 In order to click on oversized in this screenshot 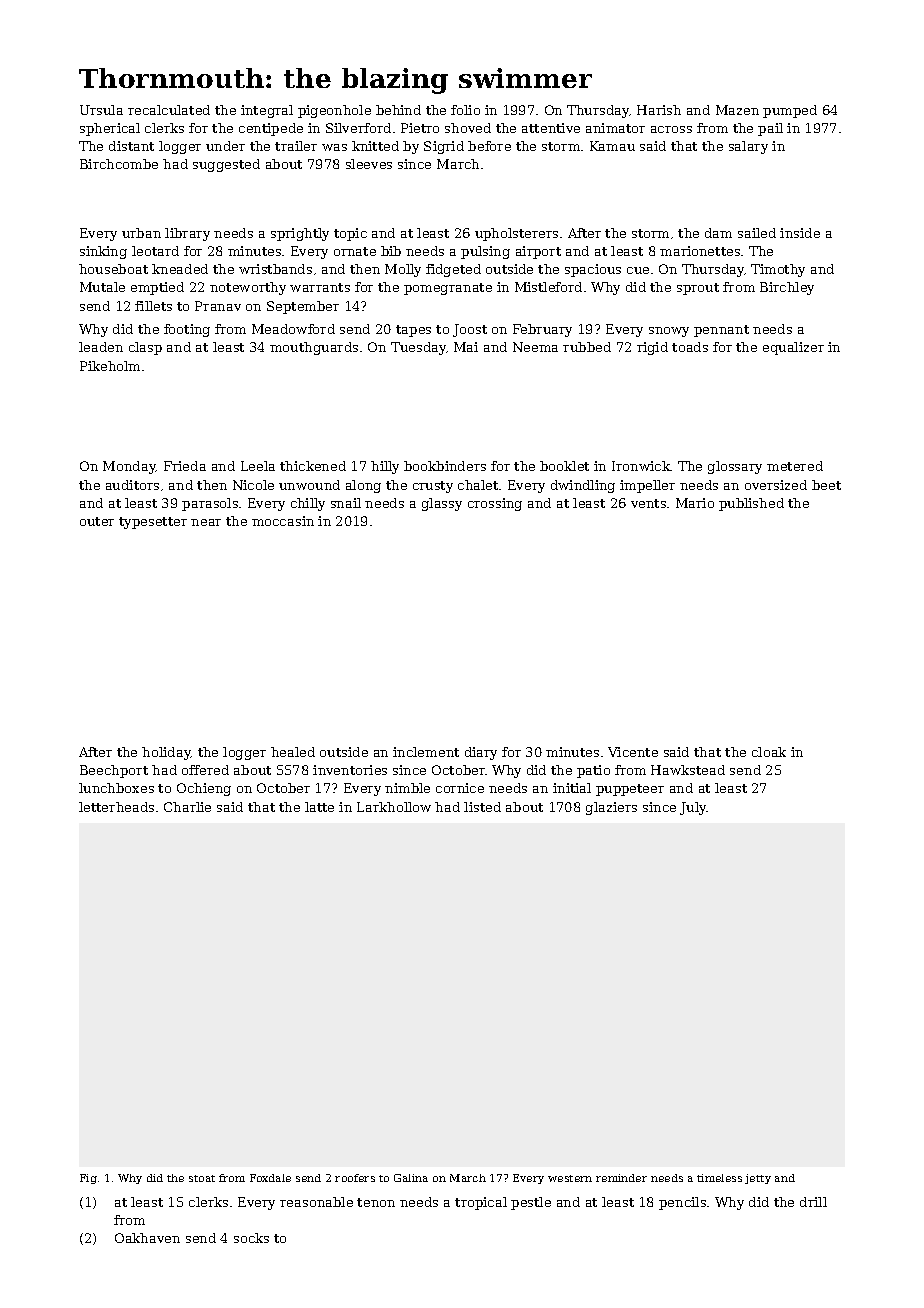, I will do `click(776, 485)`.
